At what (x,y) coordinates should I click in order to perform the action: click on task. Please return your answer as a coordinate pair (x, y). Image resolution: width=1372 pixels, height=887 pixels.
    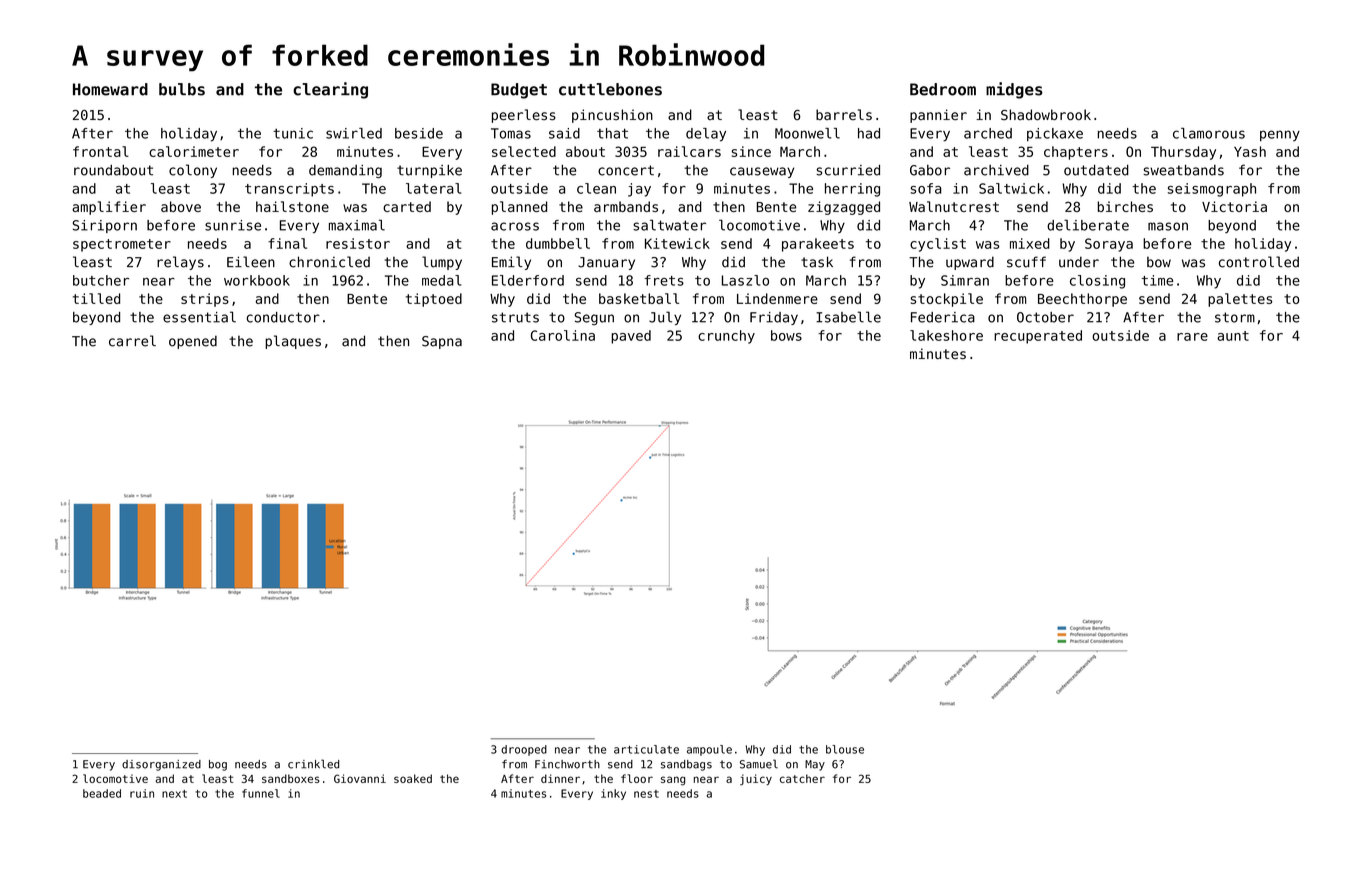
    Looking at the image, I should click on (817, 262).
